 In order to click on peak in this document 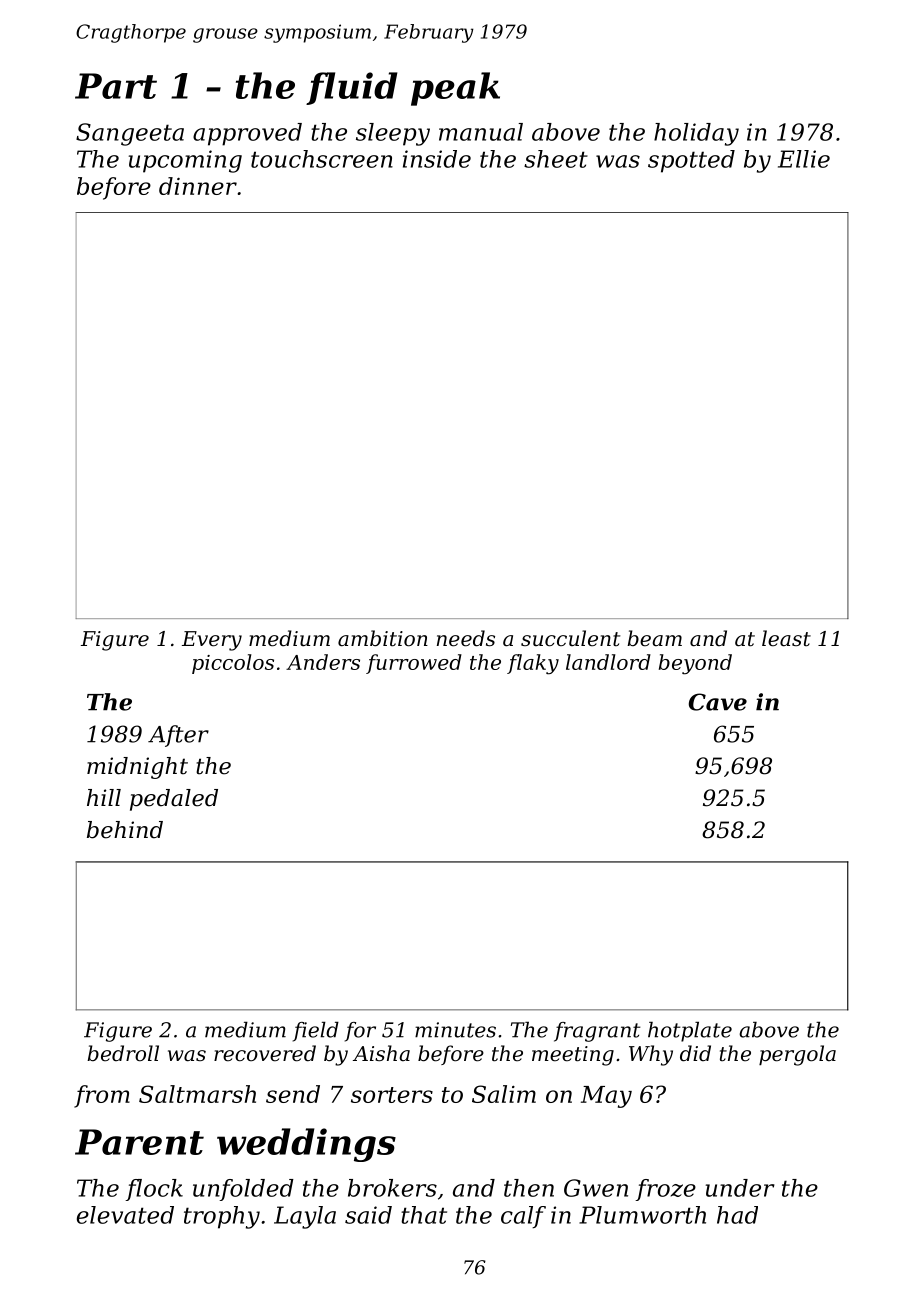, I will do `click(455, 89)`.
